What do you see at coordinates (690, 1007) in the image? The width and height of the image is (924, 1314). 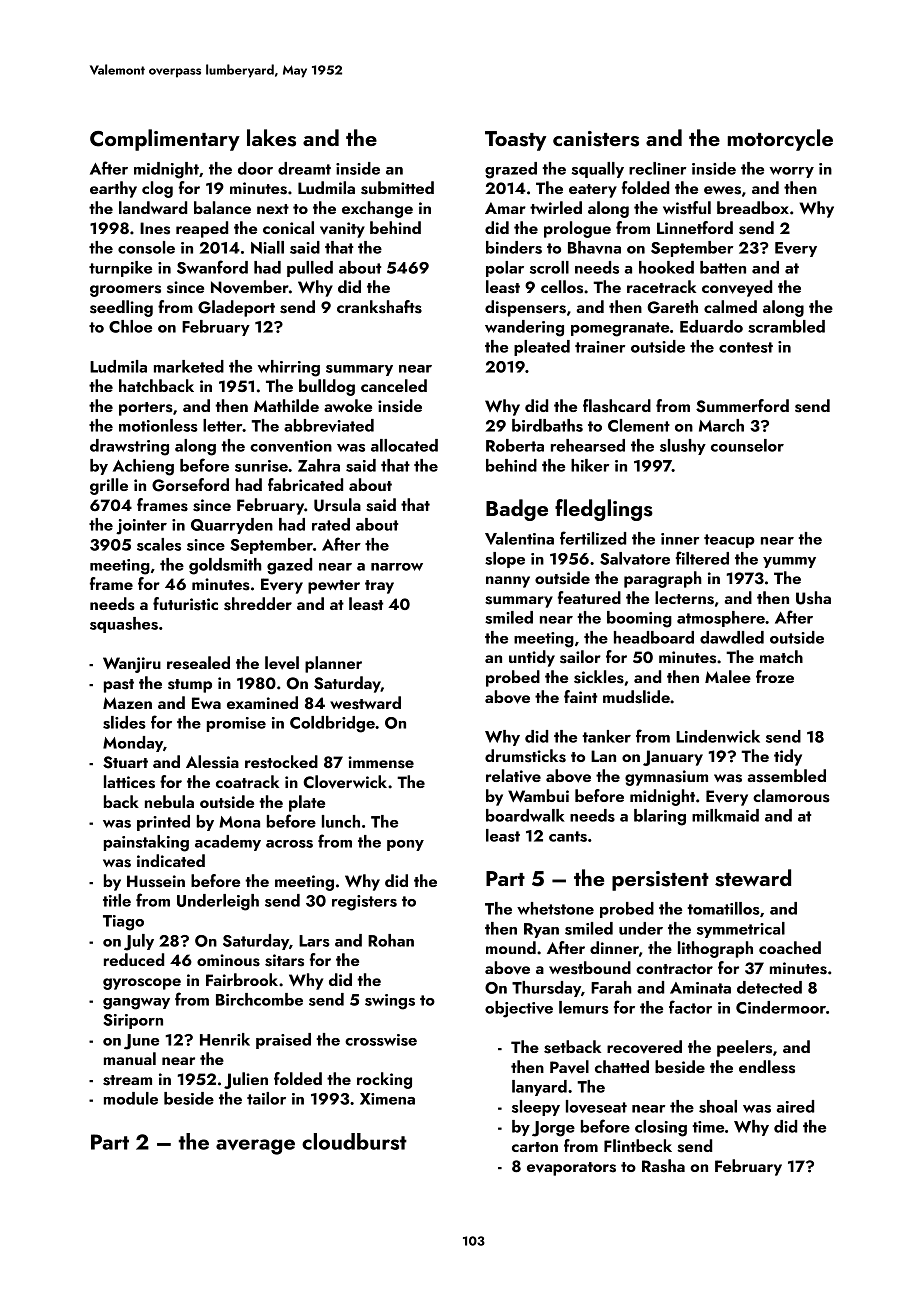 I see `factor` at bounding box center [690, 1007].
